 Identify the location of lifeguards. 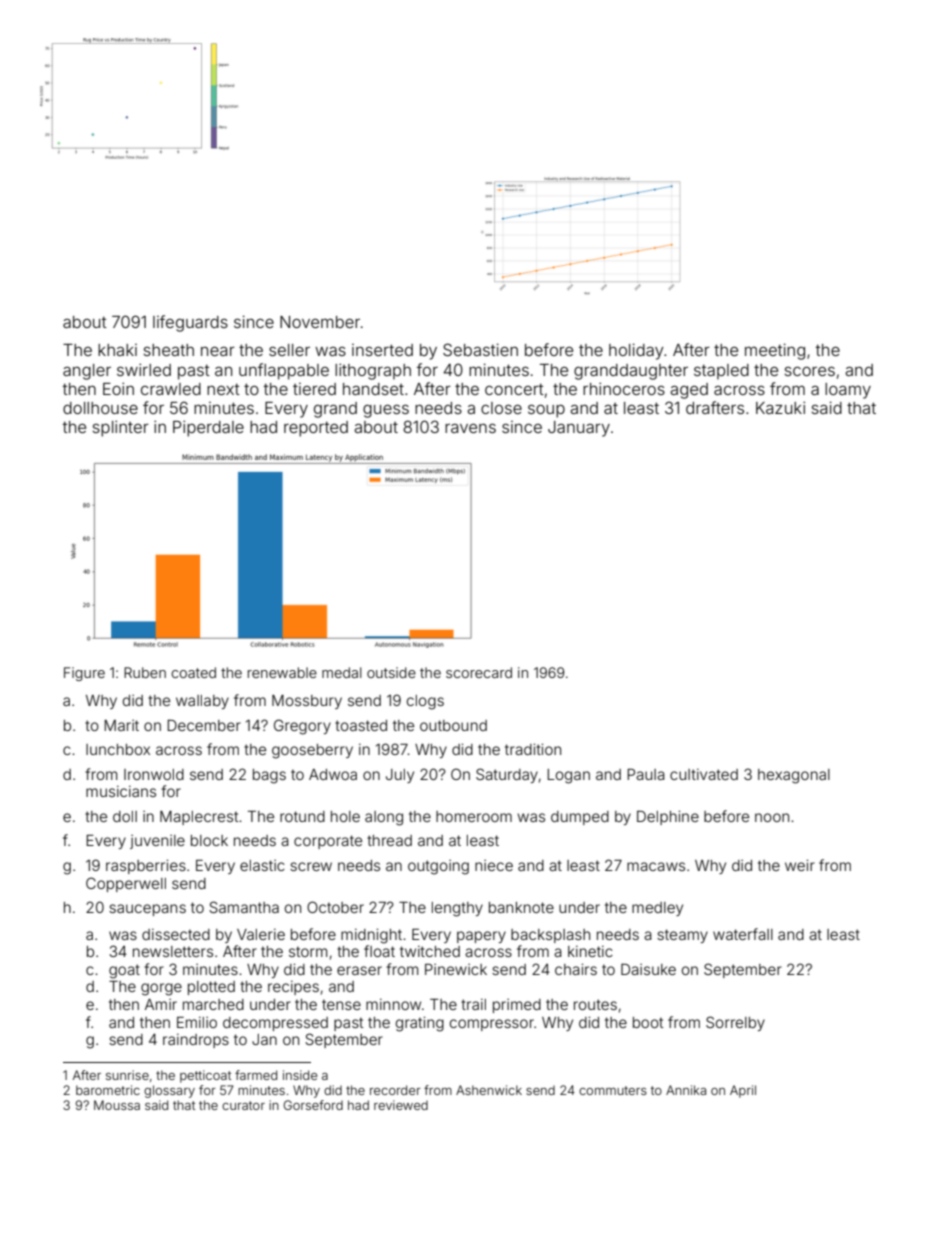
(190, 323).
